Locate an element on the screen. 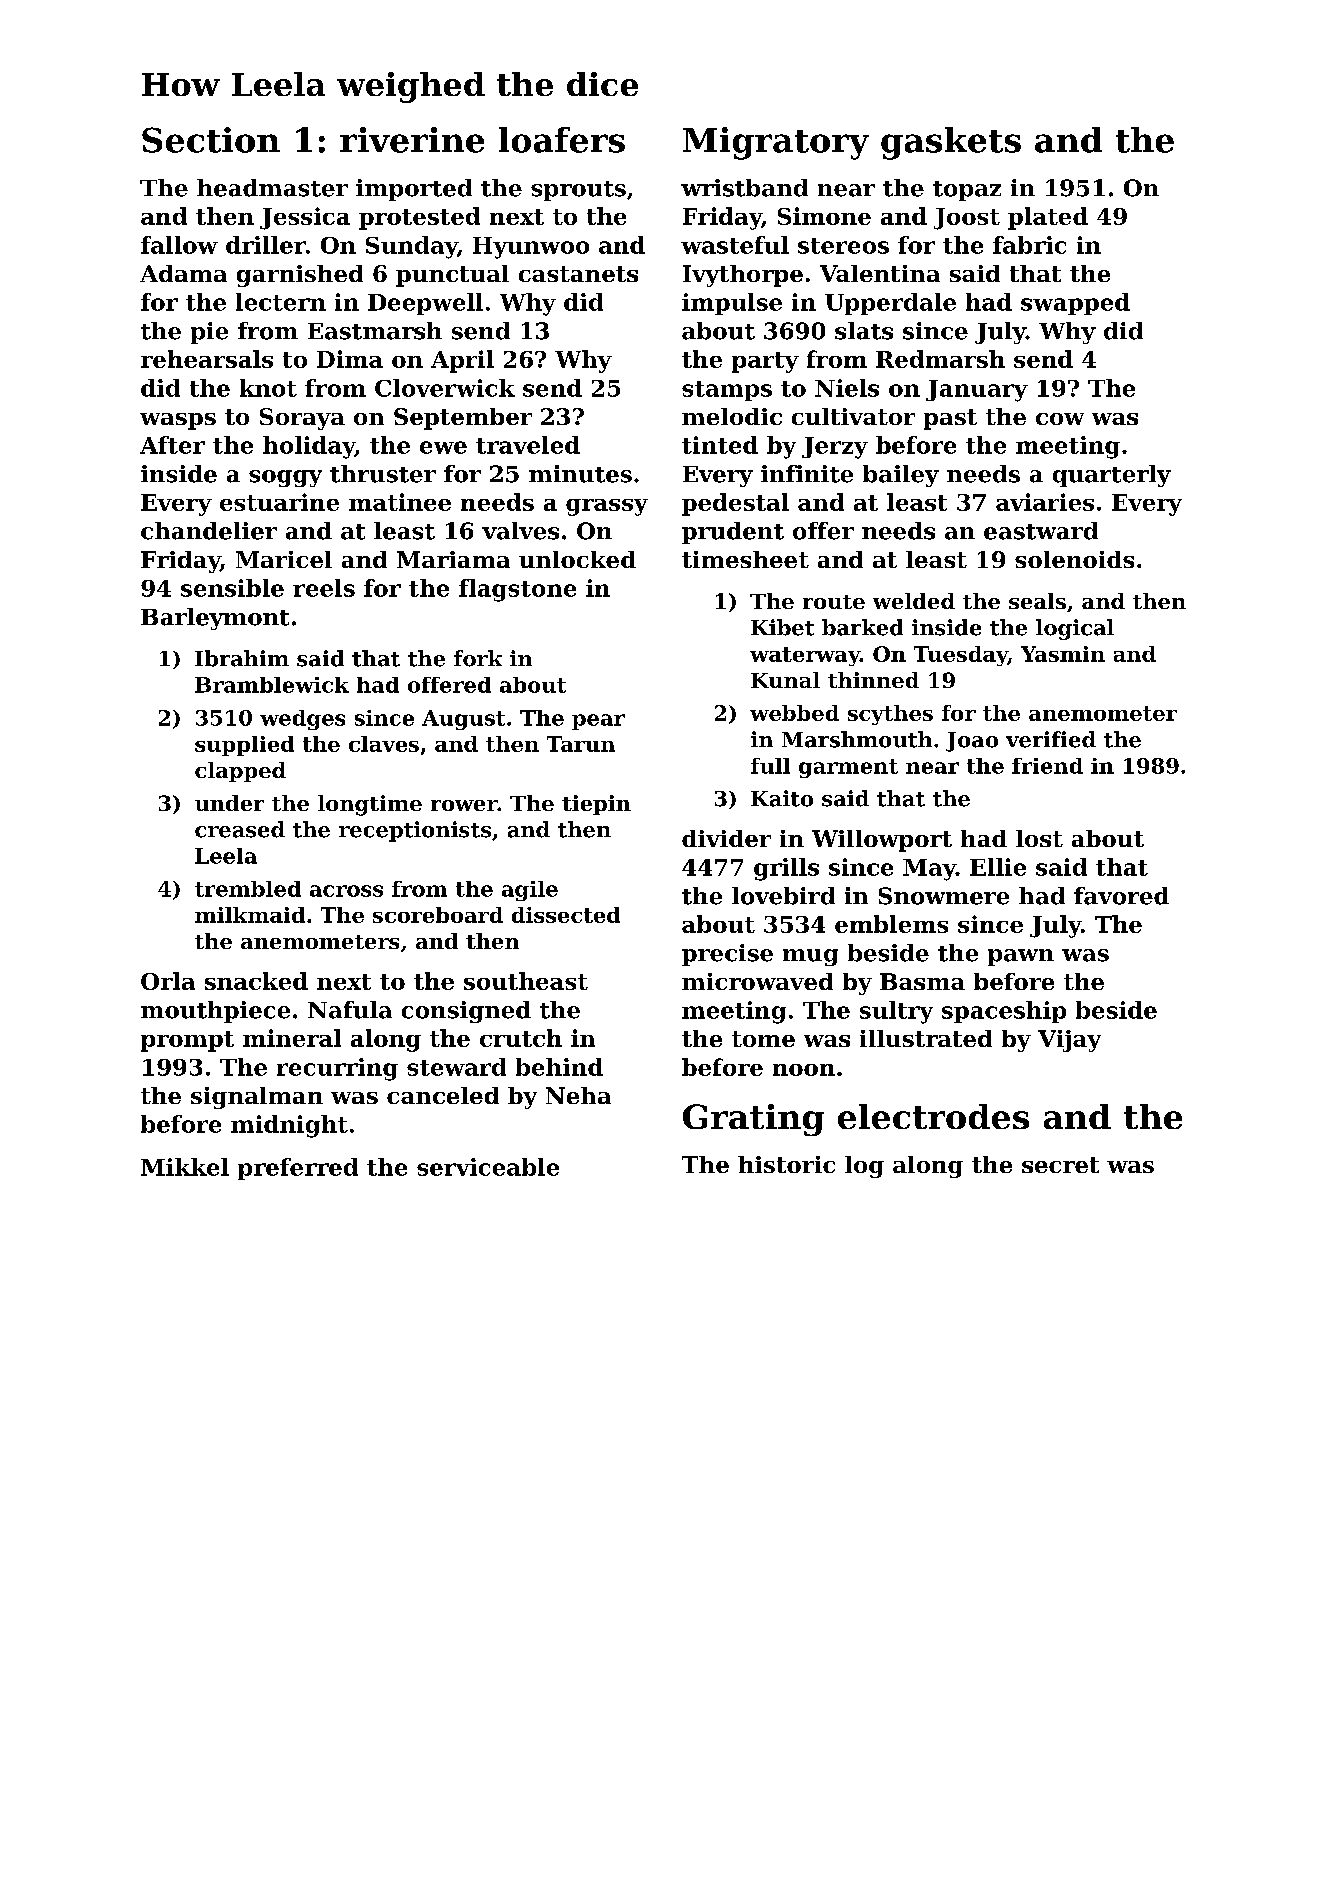  unlocked is located at coordinates (577, 559).
